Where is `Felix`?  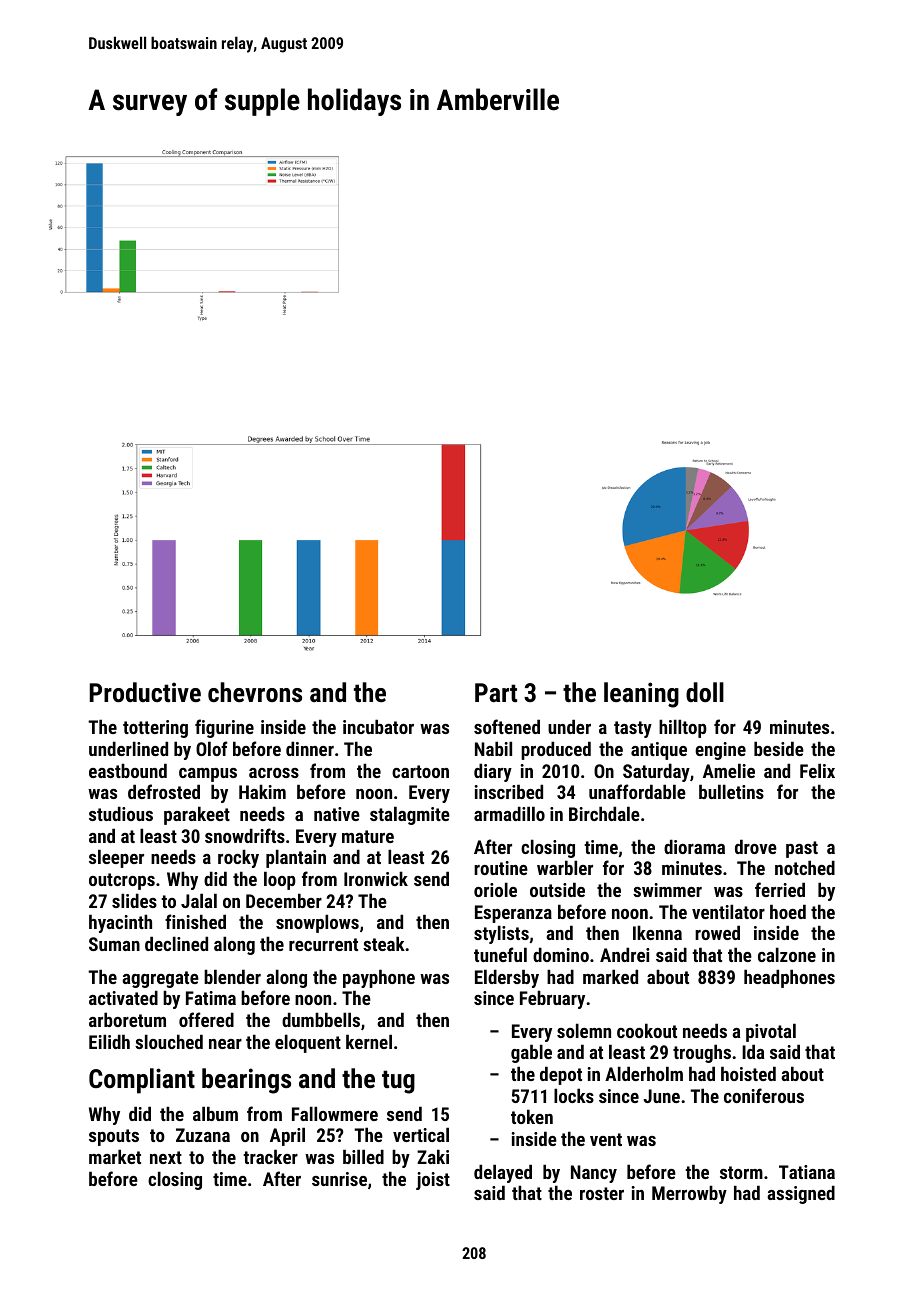 Felix is located at coordinates (817, 770).
